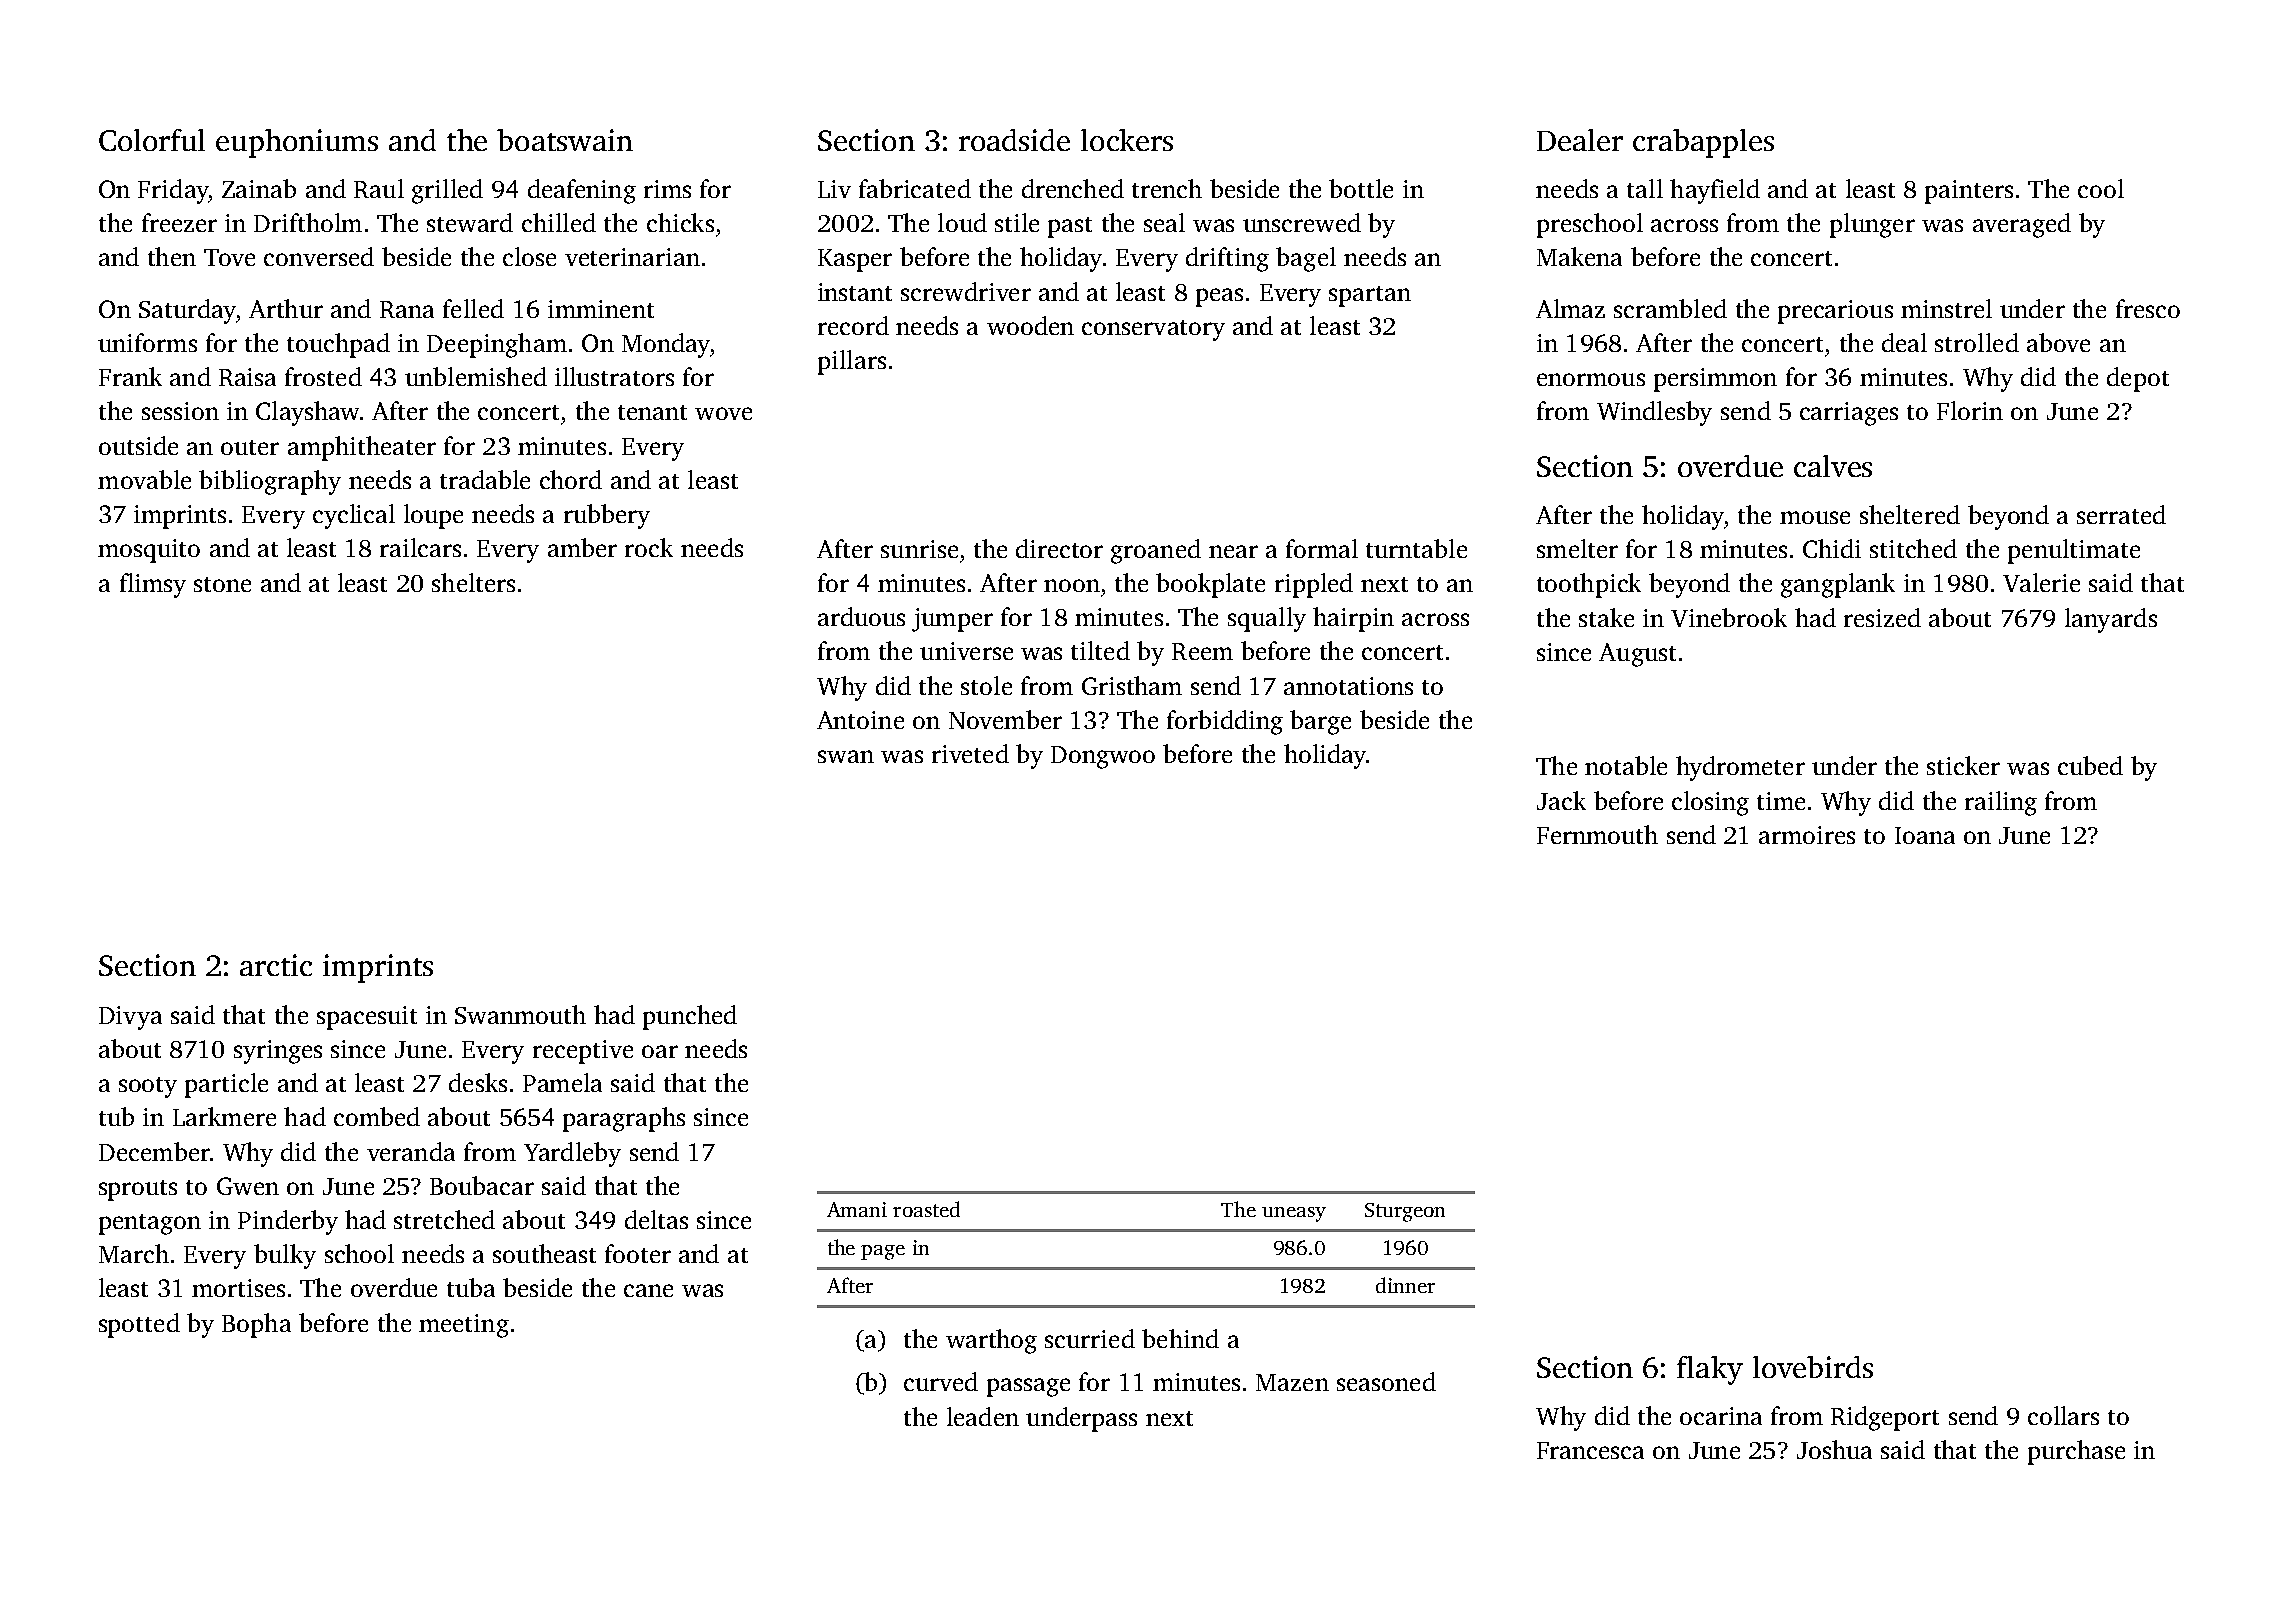 This document has height=1620, width=2292. Describe the element at coordinates (297, 143) in the document. I see `euphoniums` at that location.
